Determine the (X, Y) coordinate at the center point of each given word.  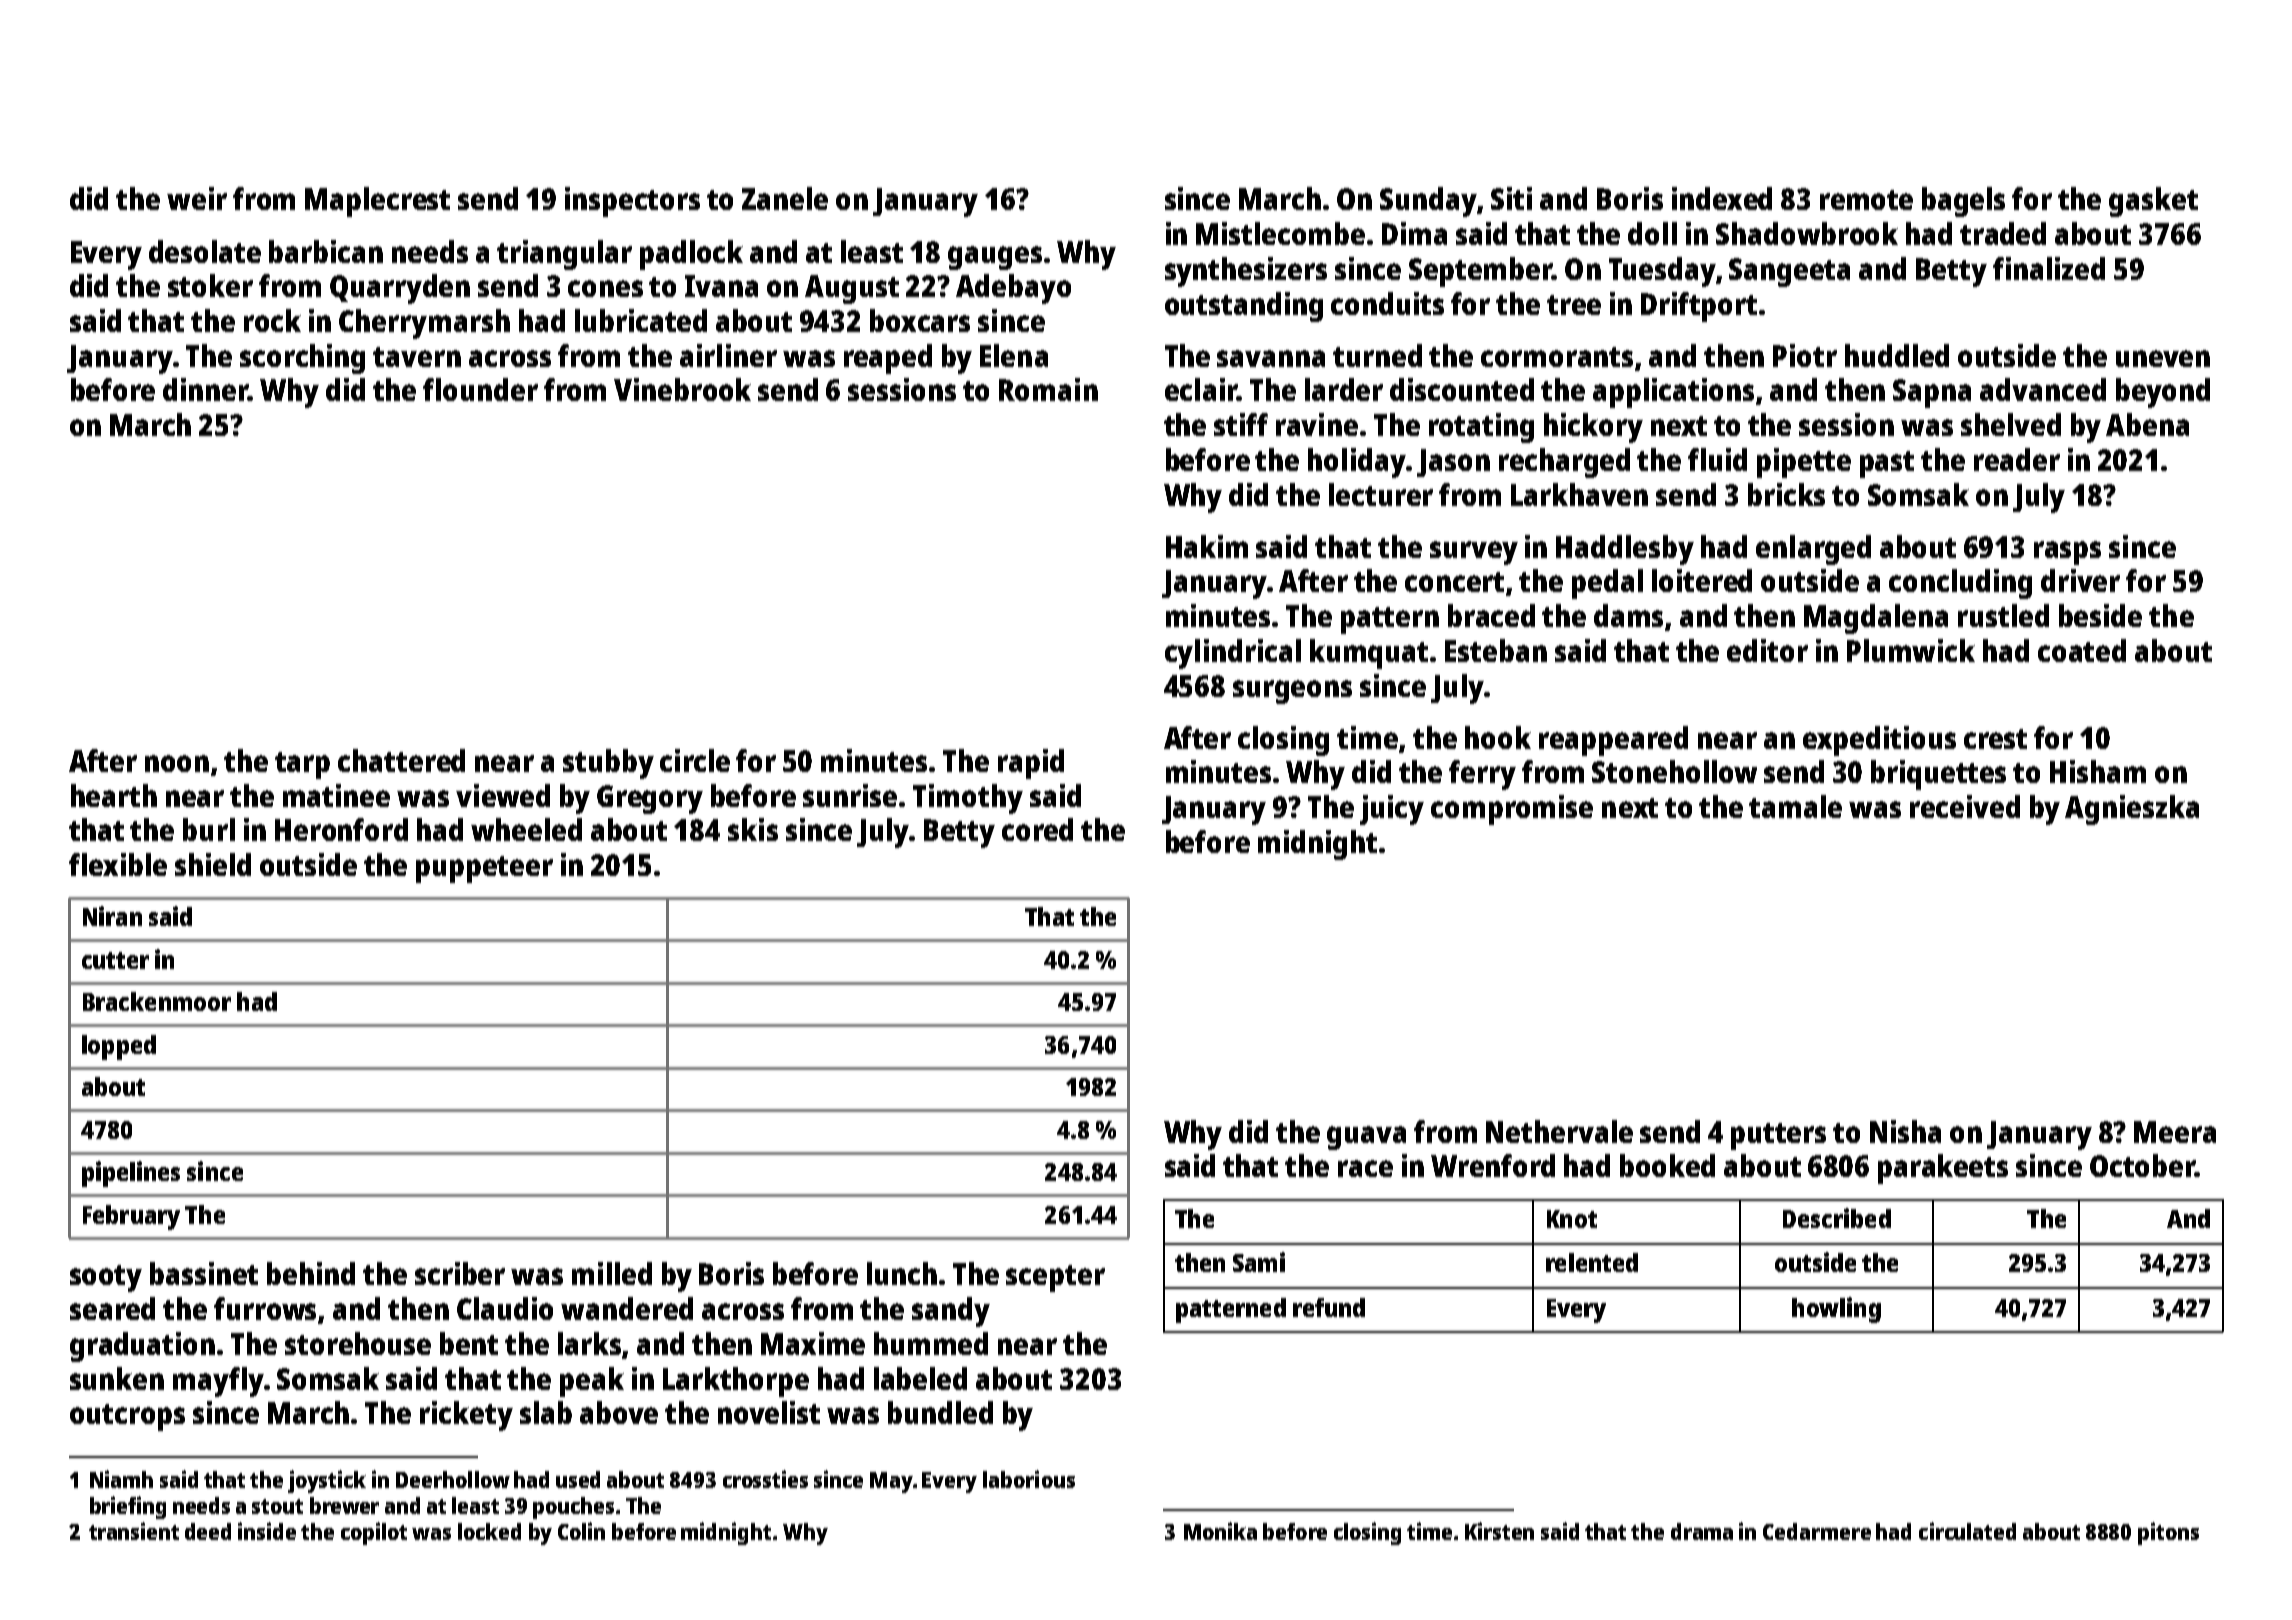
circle (695, 760)
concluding (1960, 584)
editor (1767, 650)
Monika (1220, 1531)
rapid (1031, 764)
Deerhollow (453, 1479)
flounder (480, 389)
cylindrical (1233, 654)
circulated (1967, 1531)
